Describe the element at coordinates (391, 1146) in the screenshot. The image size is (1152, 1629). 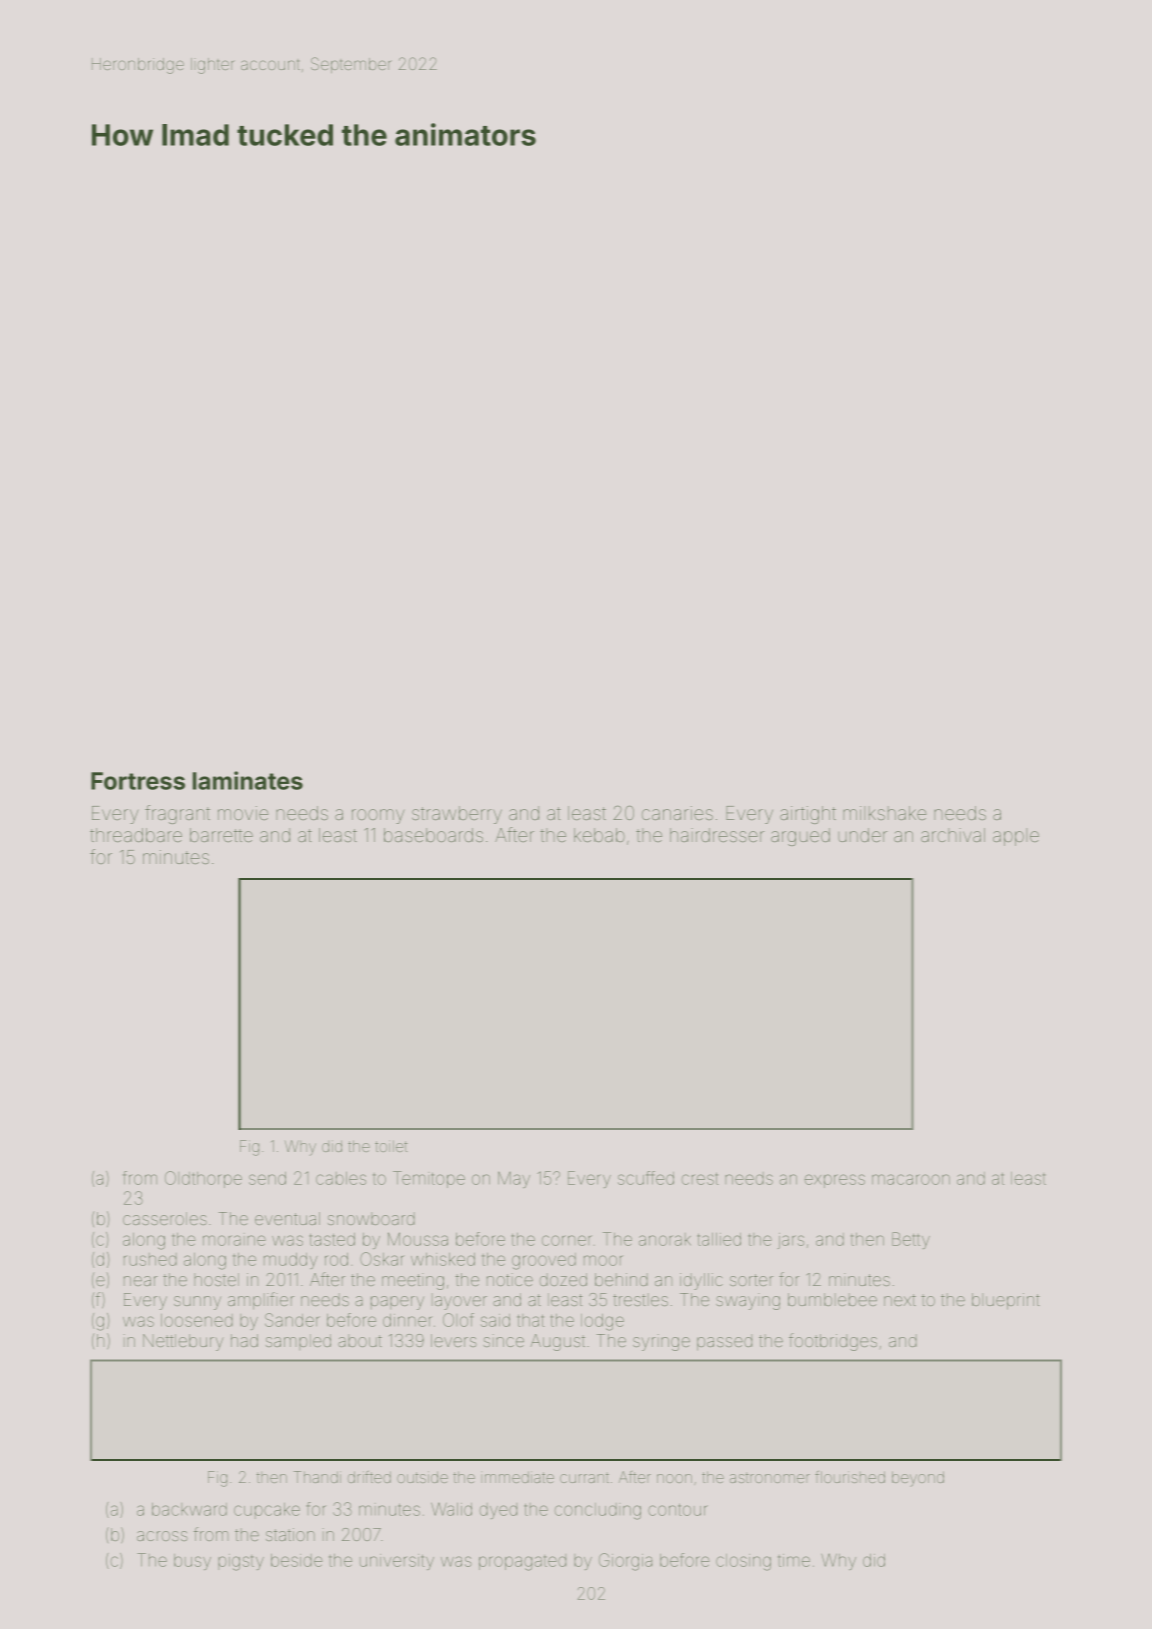
I see `toilet` at that location.
